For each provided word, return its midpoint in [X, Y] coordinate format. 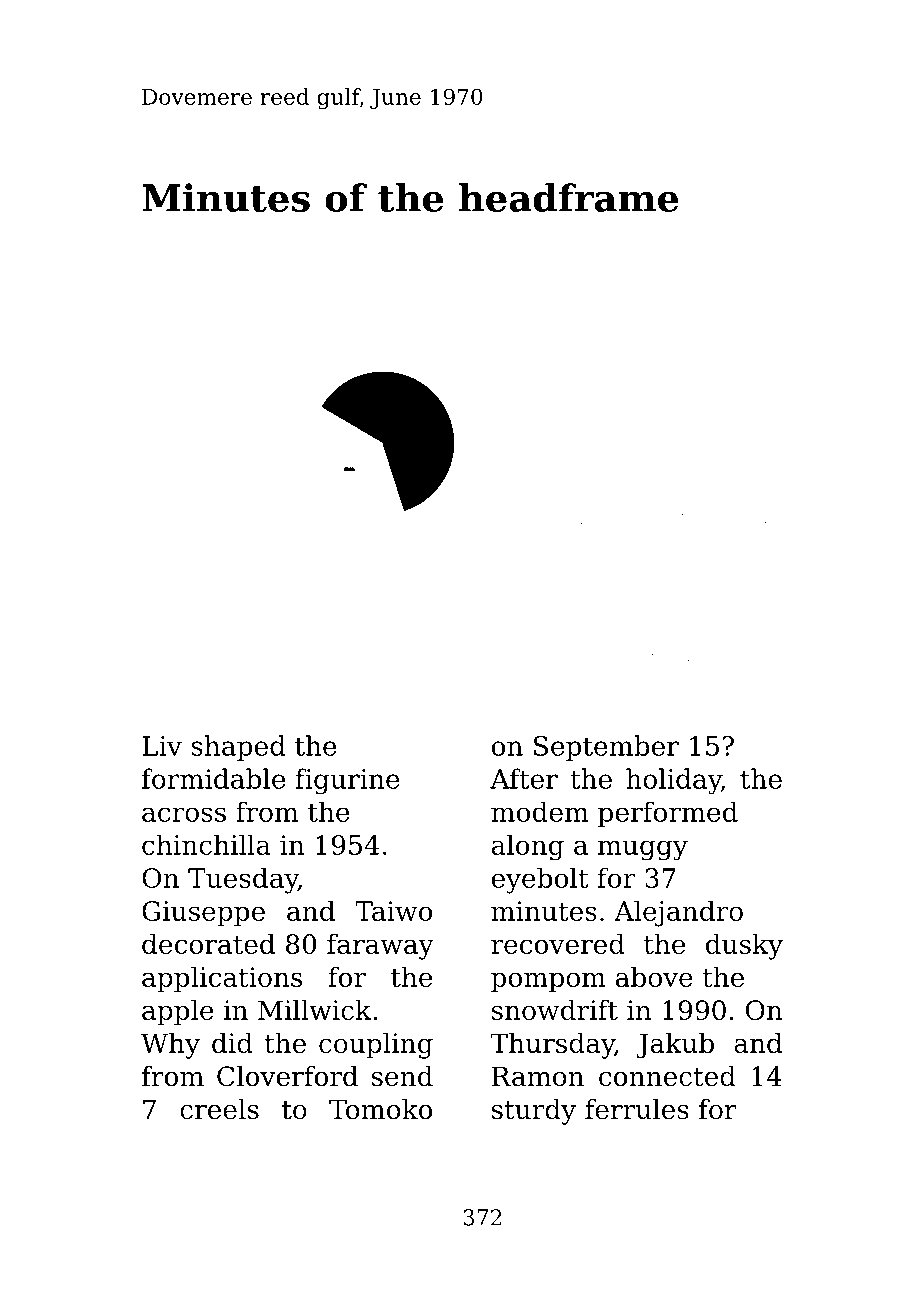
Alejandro [678, 913]
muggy [643, 850]
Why [170, 1046]
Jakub [675, 1046]
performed [668, 814]
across [184, 814]
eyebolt [540, 880]
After [524, 778]
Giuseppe [203, 913]
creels [219, 1109]
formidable [213, 778]
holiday [673, 781]
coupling [376, 1046]
